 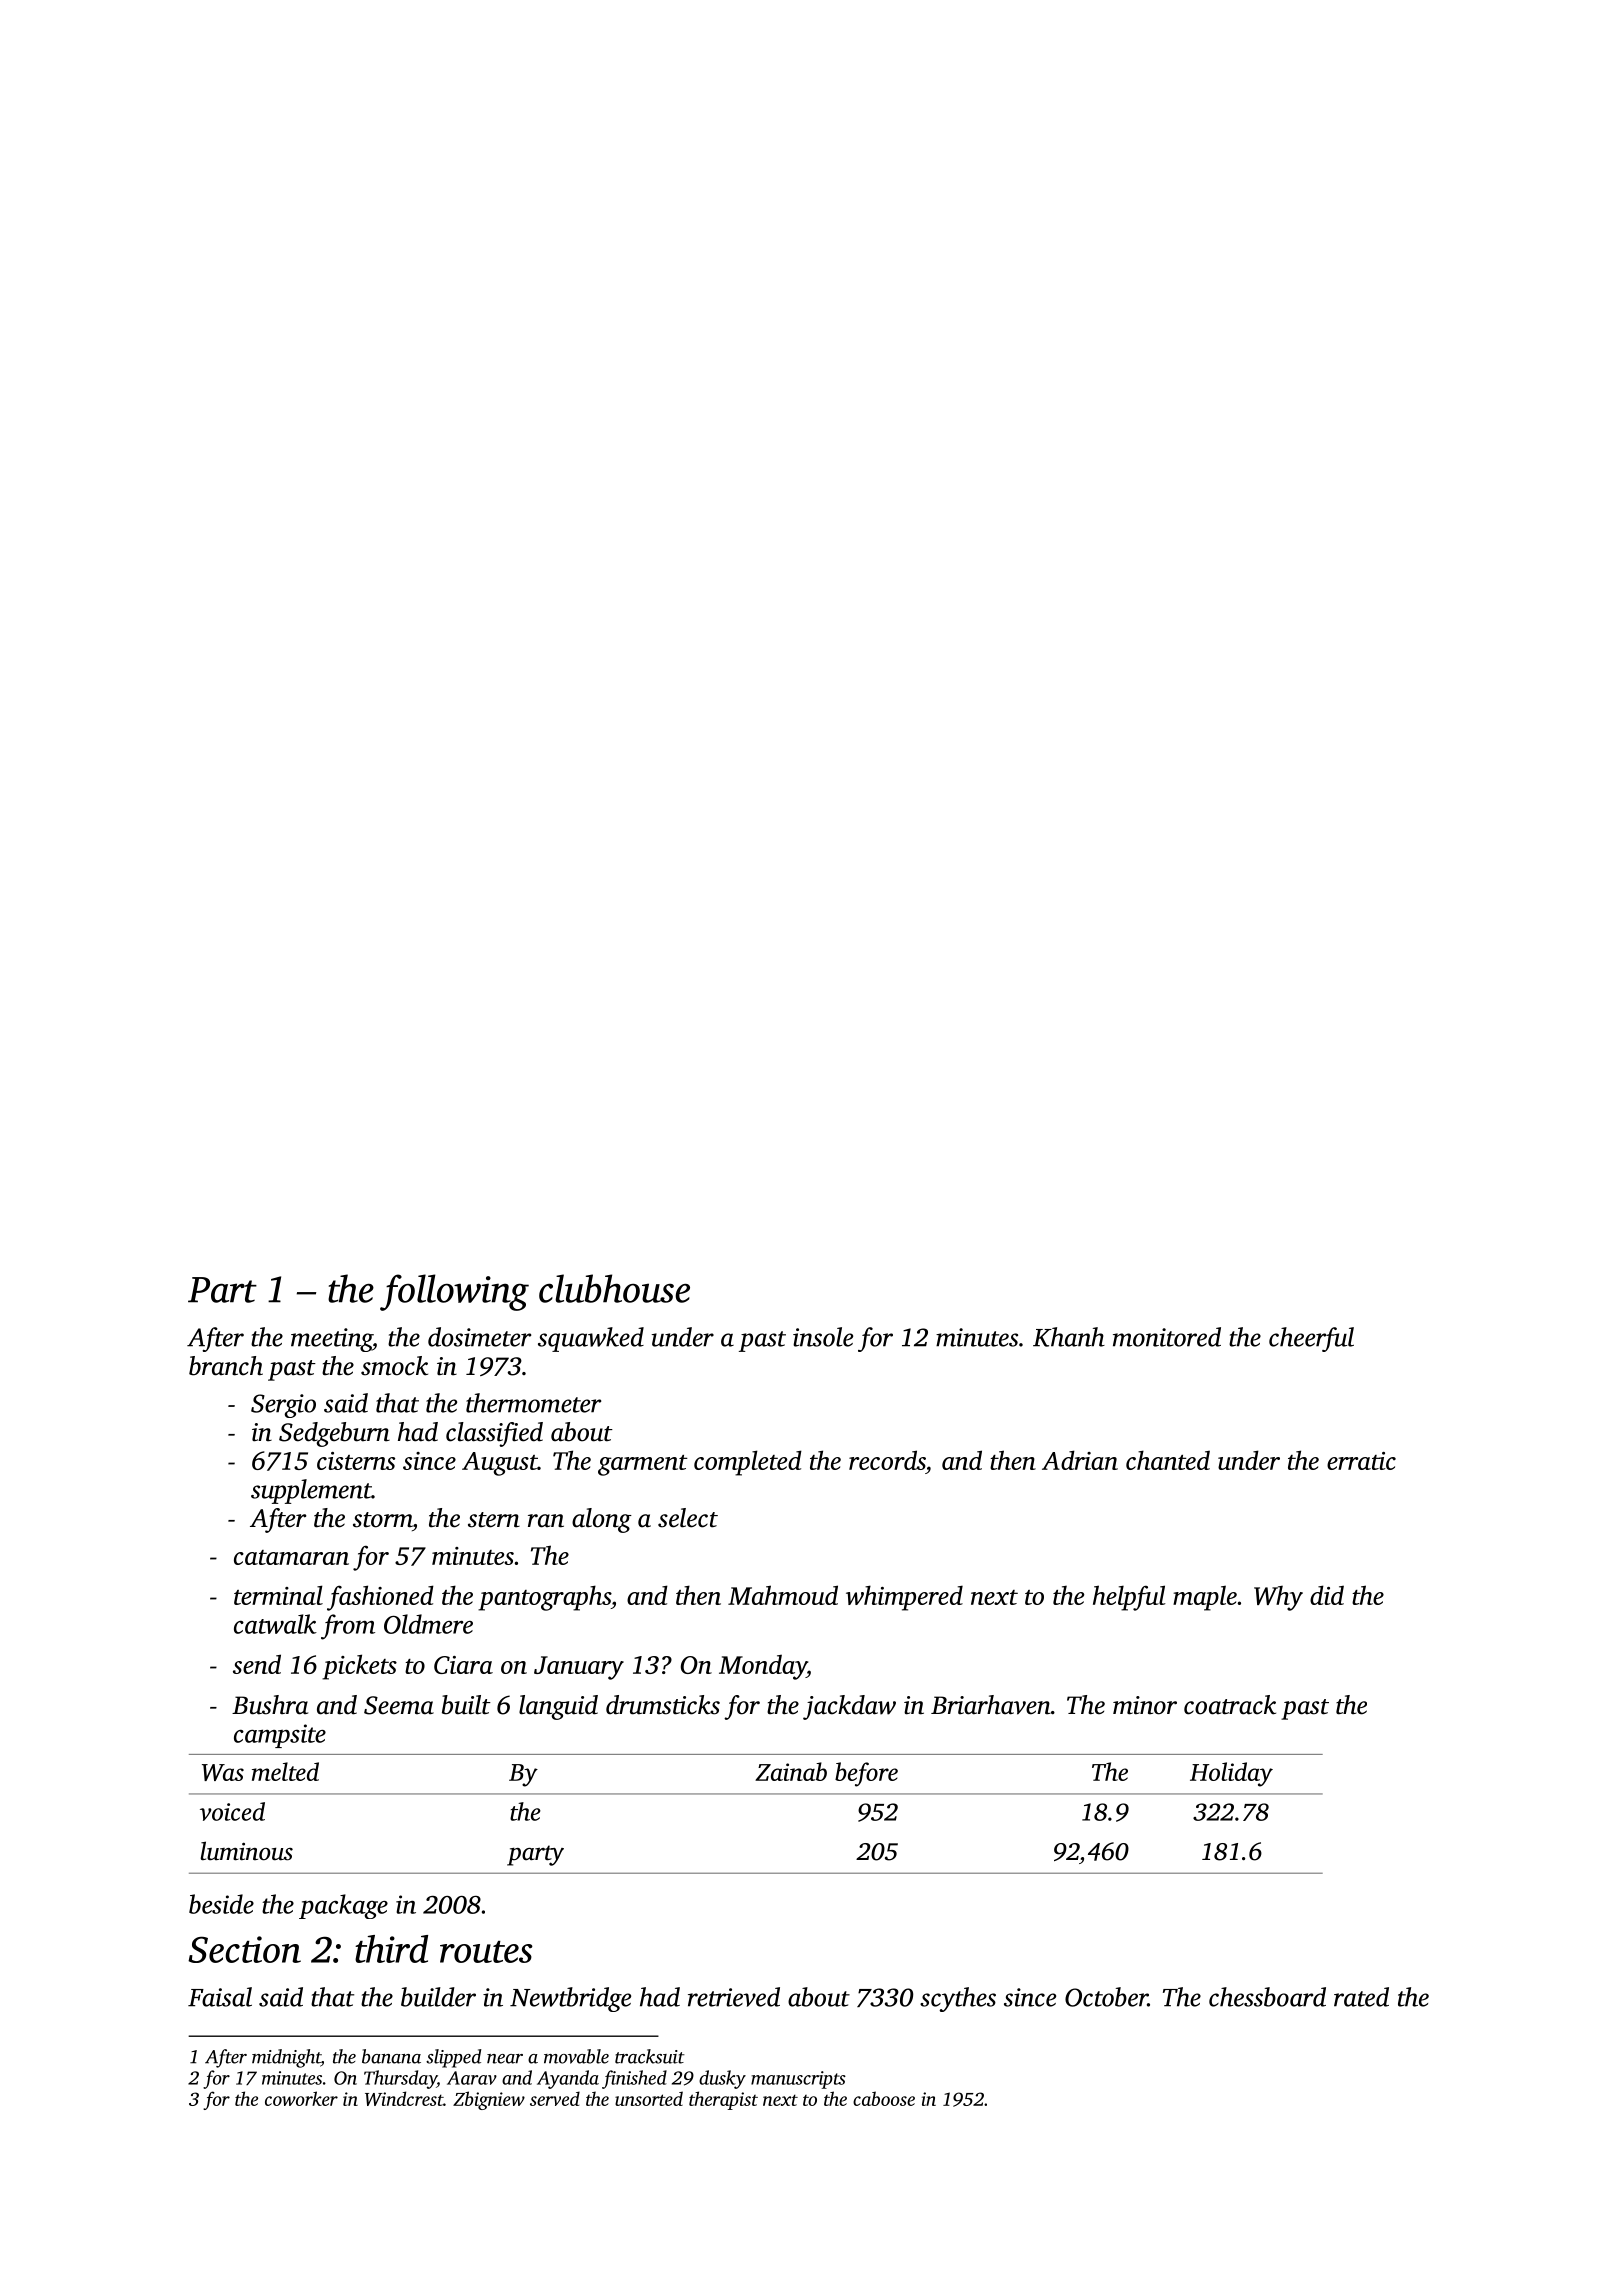 I want to click on cheerful, so click(x=1311, y=1339).
